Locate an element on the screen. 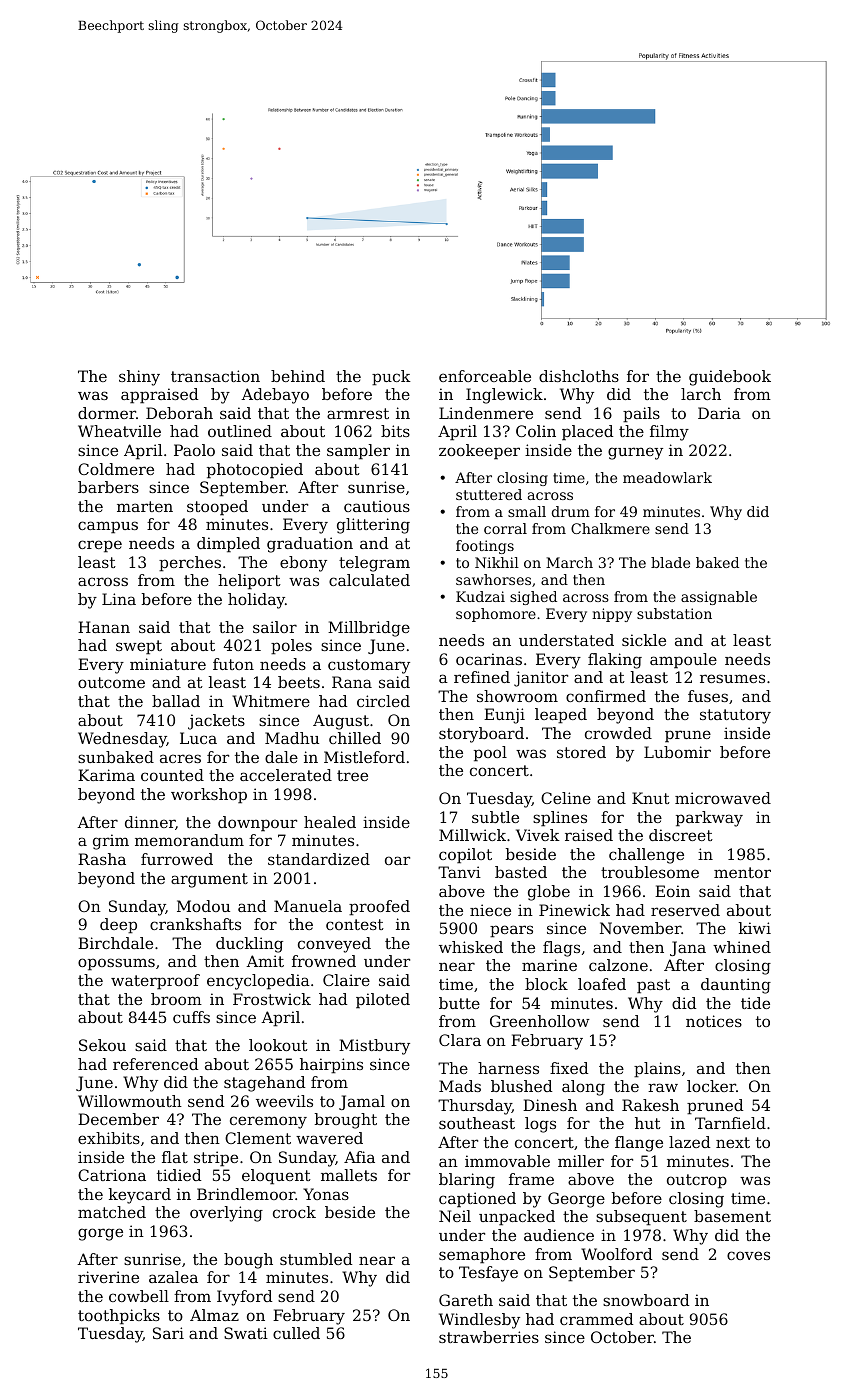 This screenshot has height=1400, width=849. flaking is located at coordinates (615, 661).
